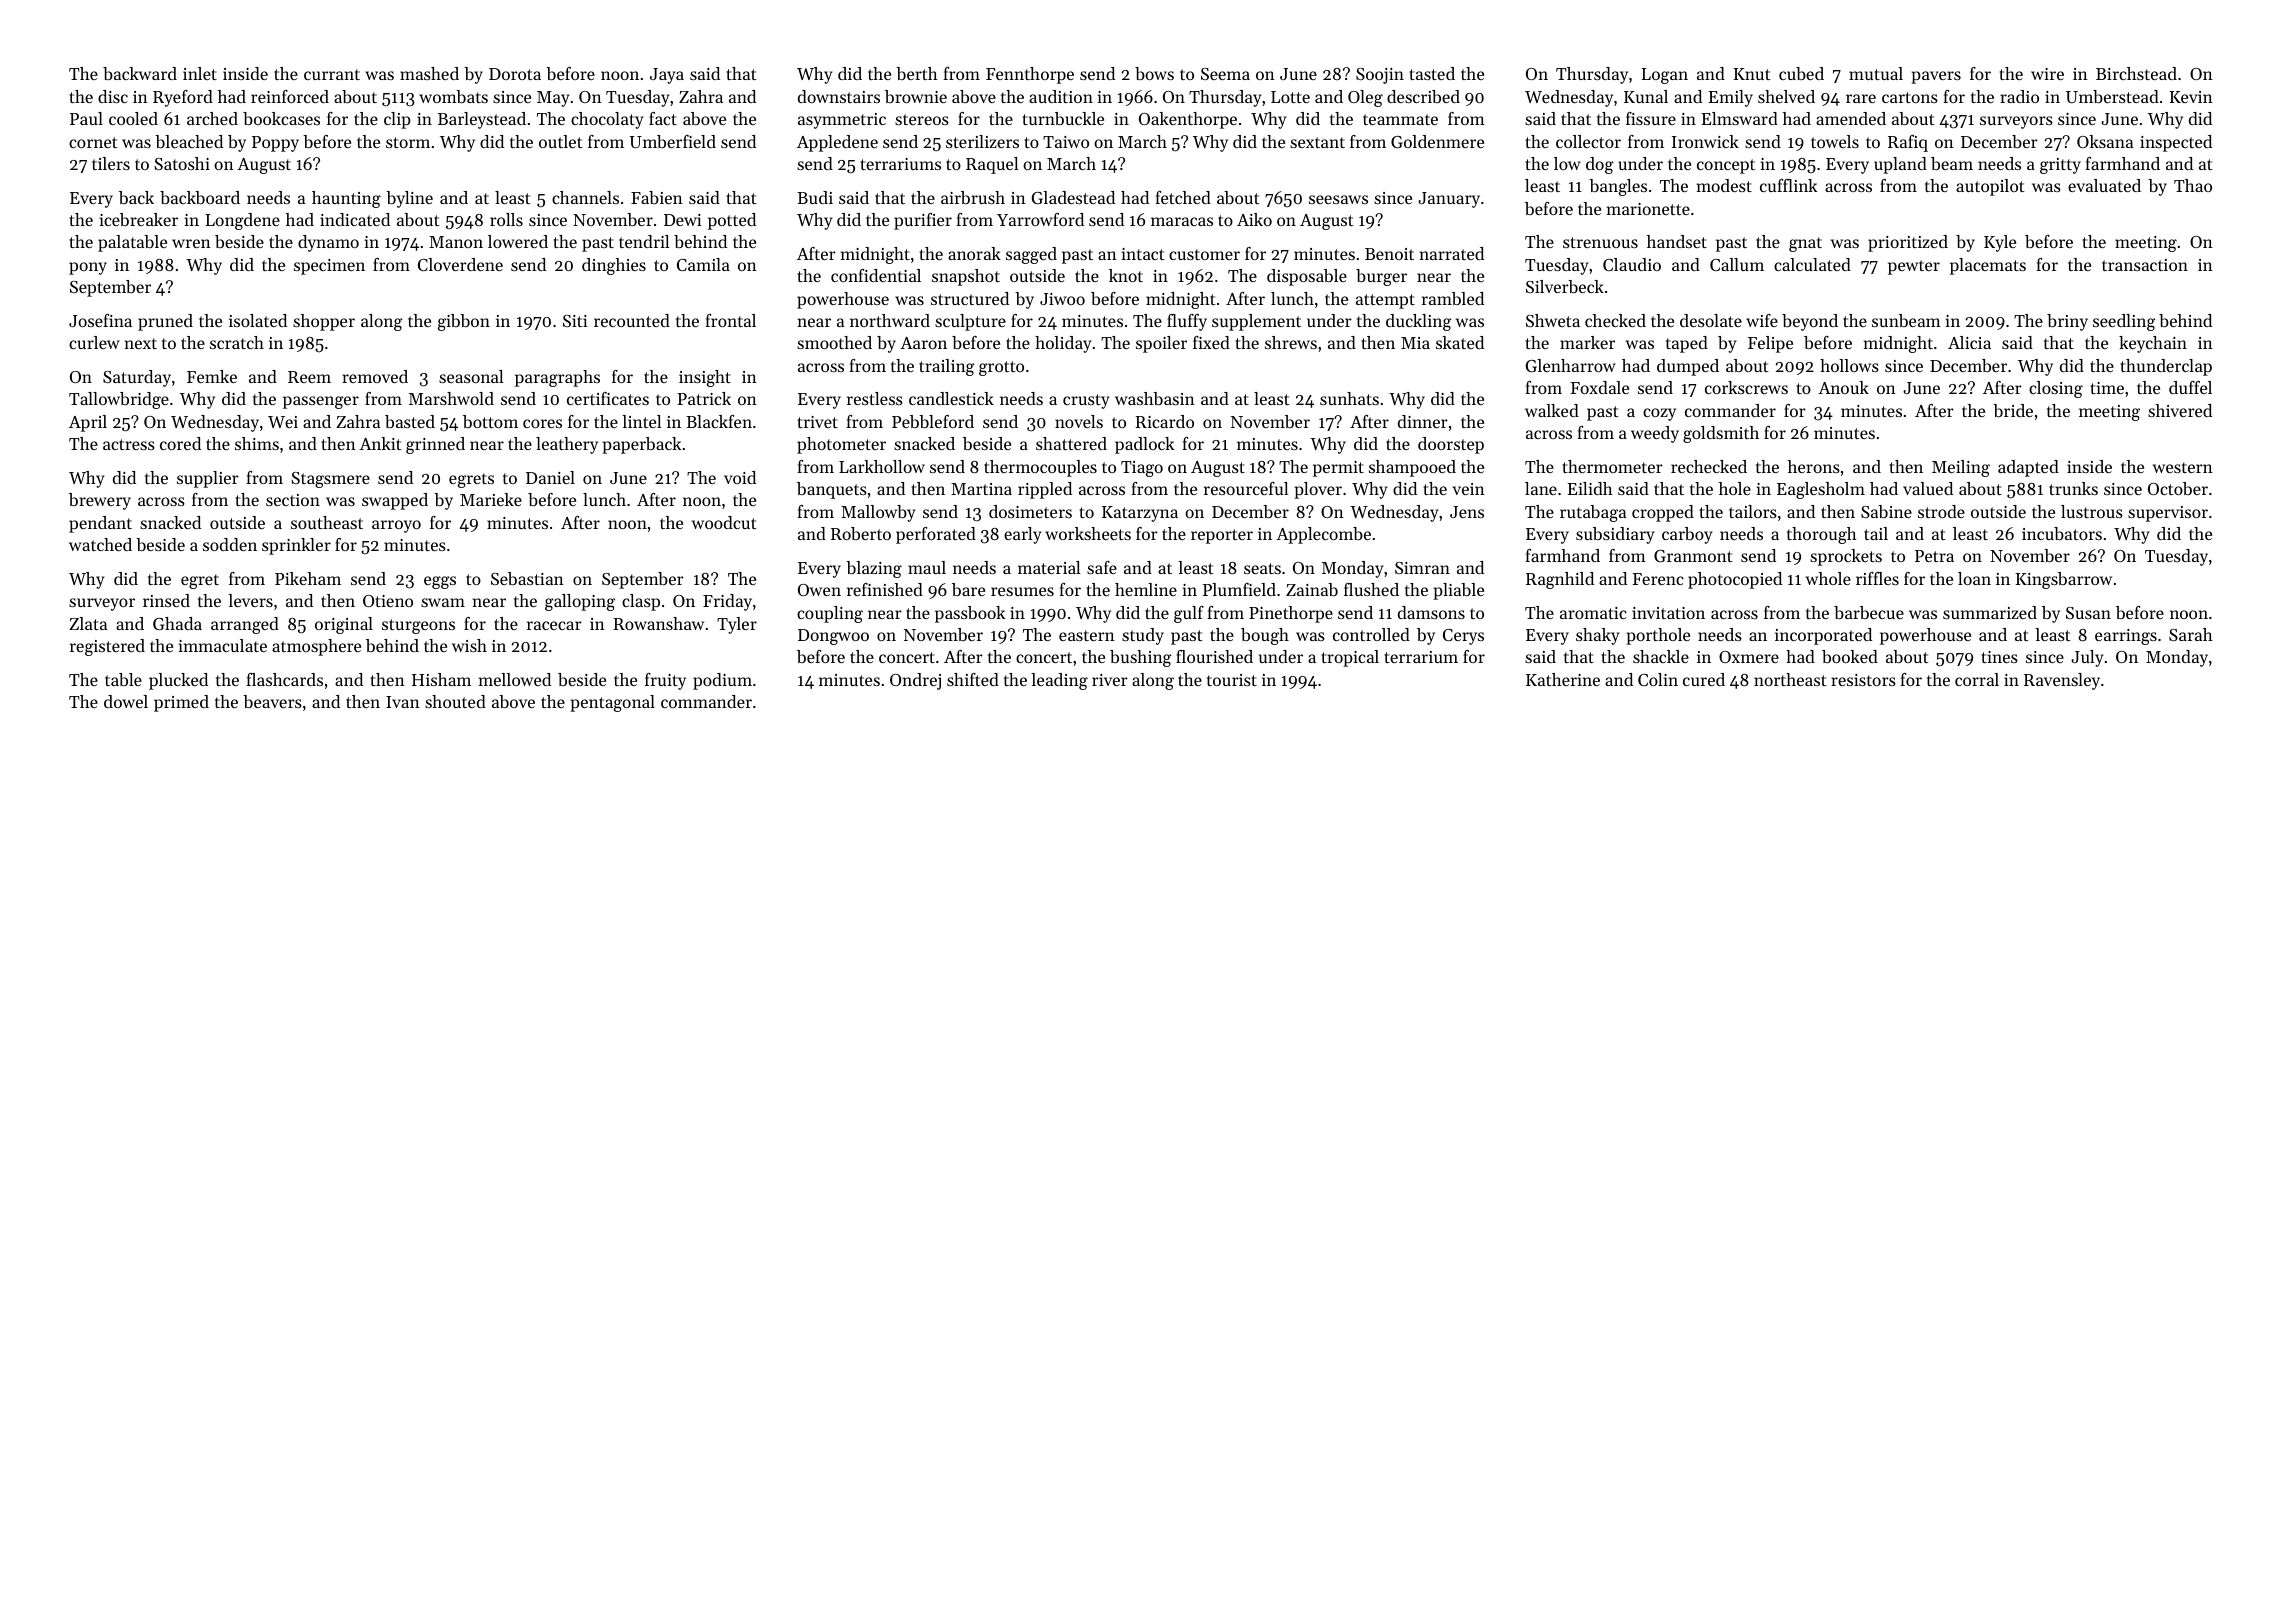  What do you see at coordinates (1563, 679) in the page?
I see `Katherine` at bounding box center [1563, 679].
